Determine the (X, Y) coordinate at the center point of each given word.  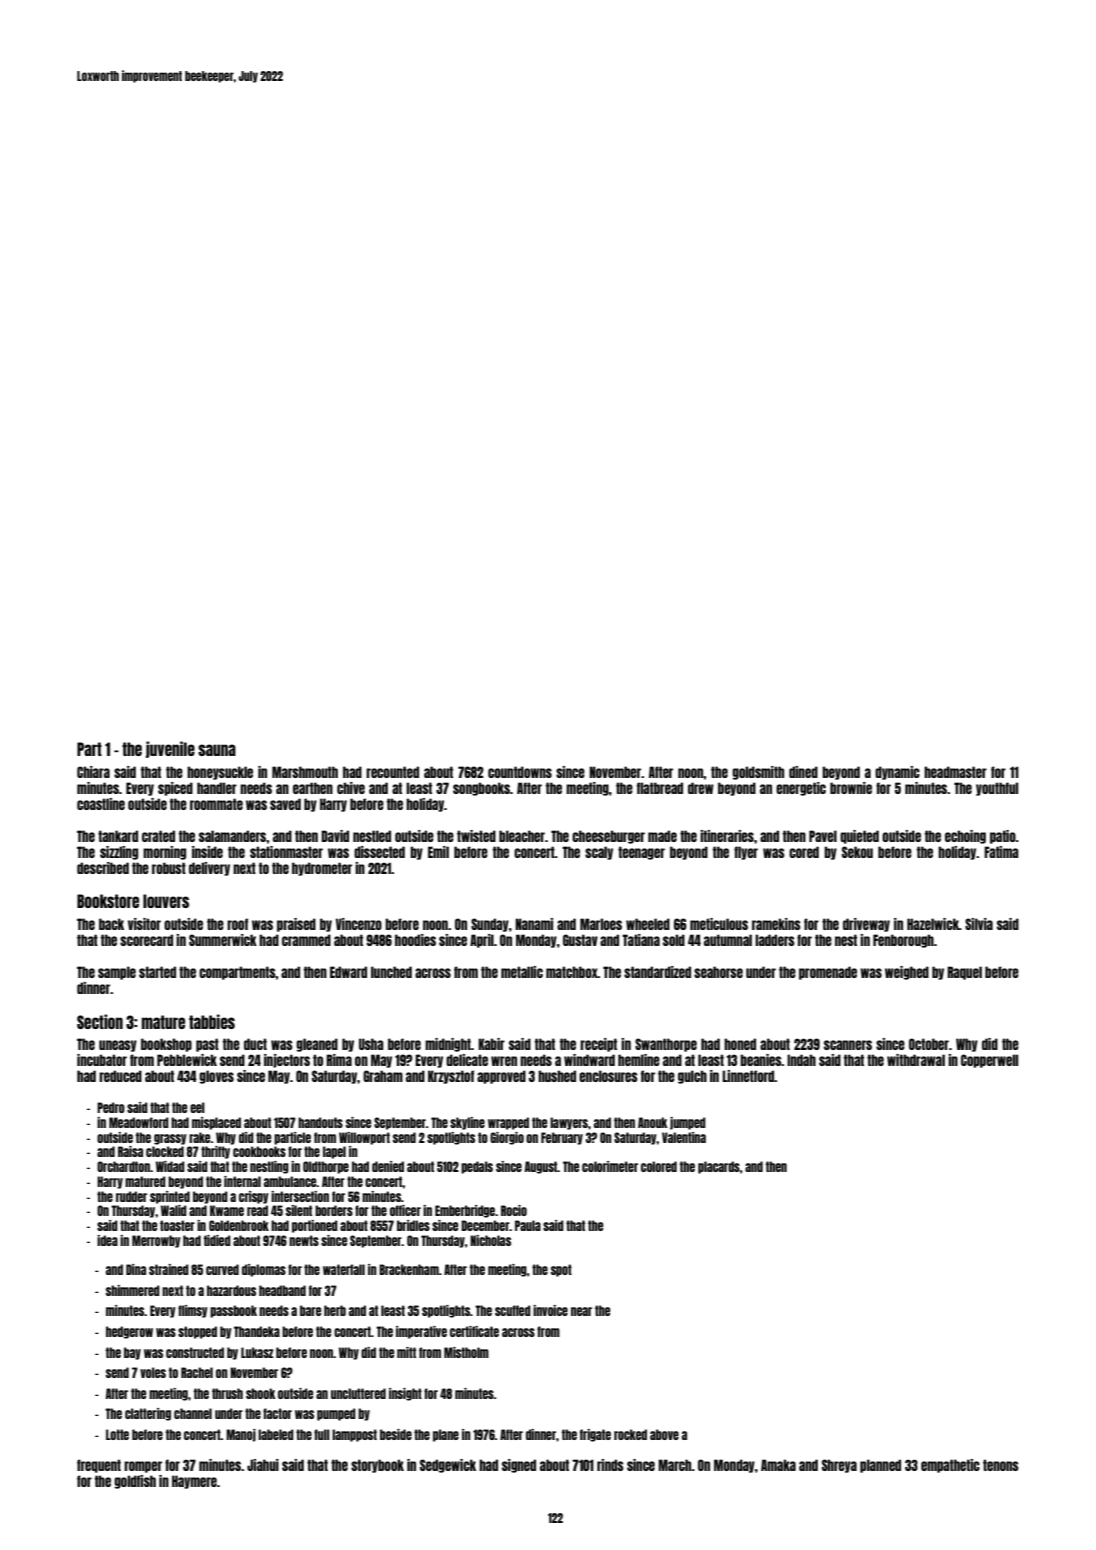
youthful (997, 789)
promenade (828, 973)
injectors (287, 1061)
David (335, 836)
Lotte (117, 1434)
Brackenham (409, 1269)
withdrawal (916, 1060)
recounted (392, 772)
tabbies (212, 1021)
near (581, 1311)
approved (501, 1077)
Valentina (684, 1137)
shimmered (133, 1290)
